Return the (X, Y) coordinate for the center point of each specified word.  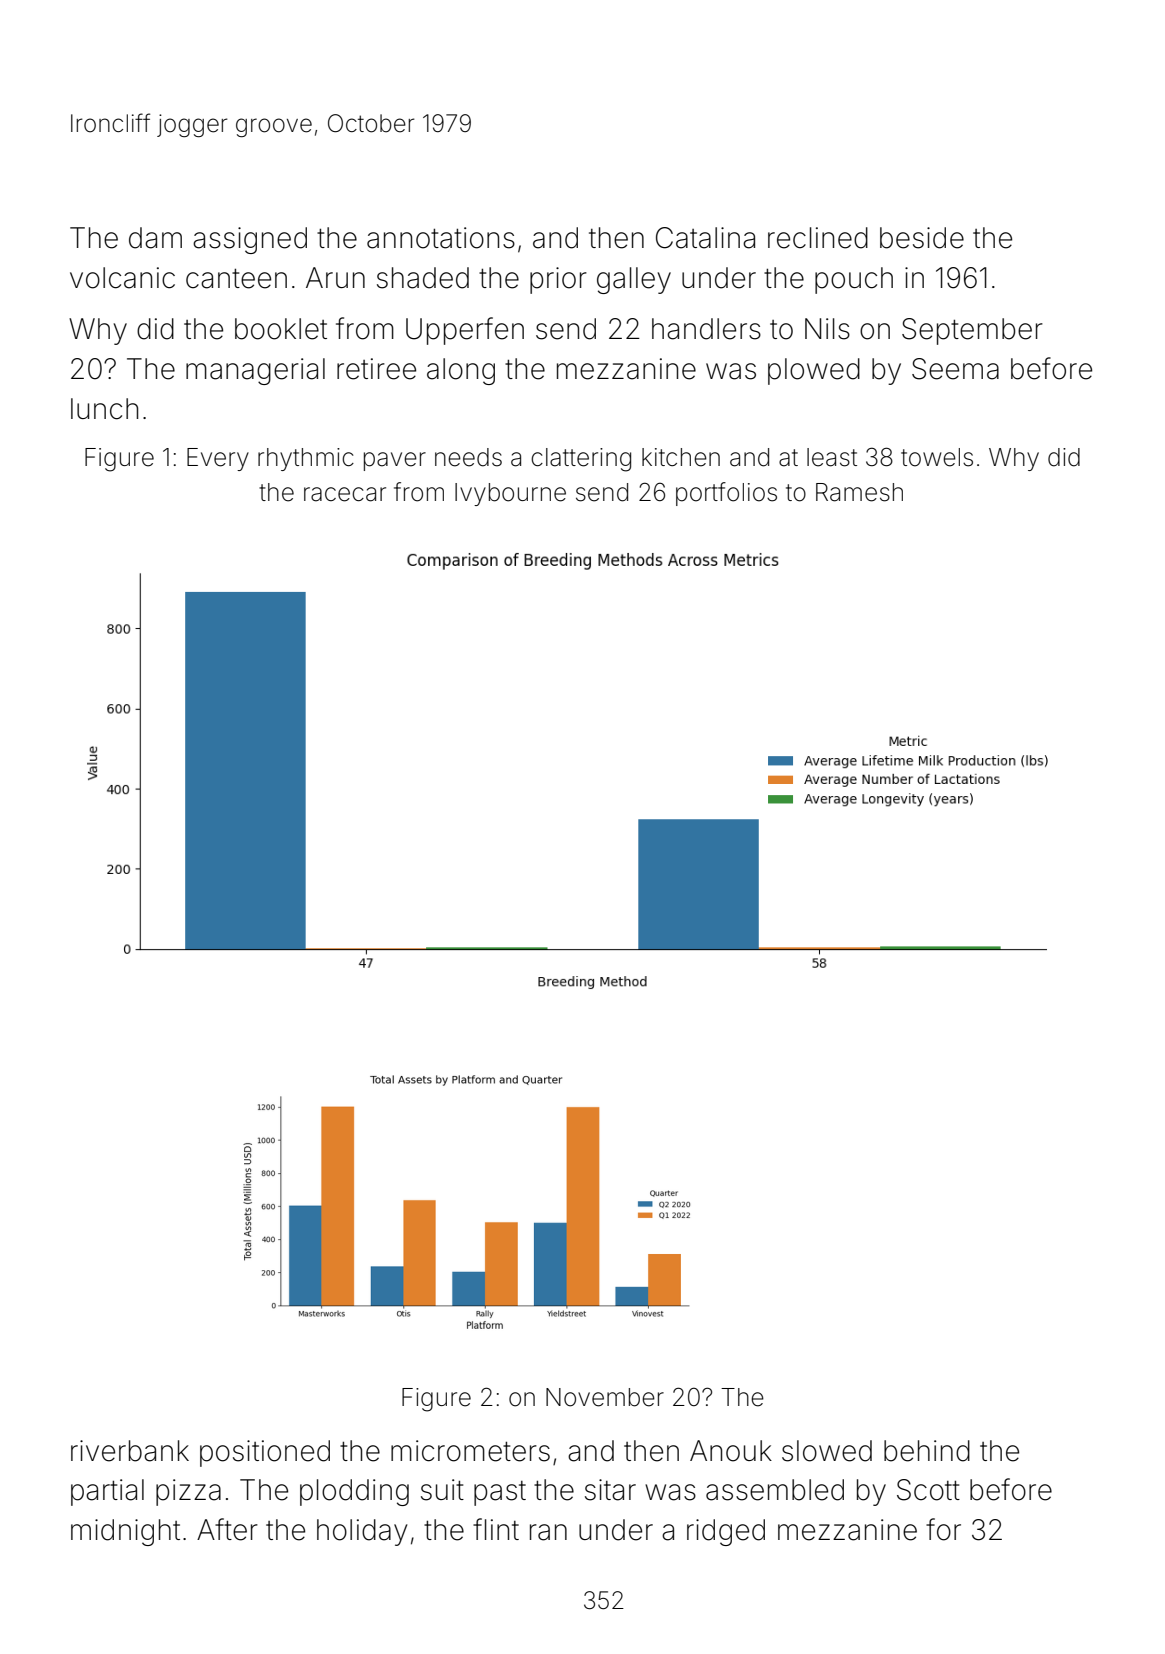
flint (496, 1529)
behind (927, 1451)
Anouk (731, 1451)
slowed (827, 1451)
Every (218, 459)
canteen (236, 279)
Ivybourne (510, 494)
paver (395, 461)
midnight (125, 1532)
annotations (441, 238)
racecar (345, 494)
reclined (818, 238)
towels (937, 457)
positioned (265, 1453)
